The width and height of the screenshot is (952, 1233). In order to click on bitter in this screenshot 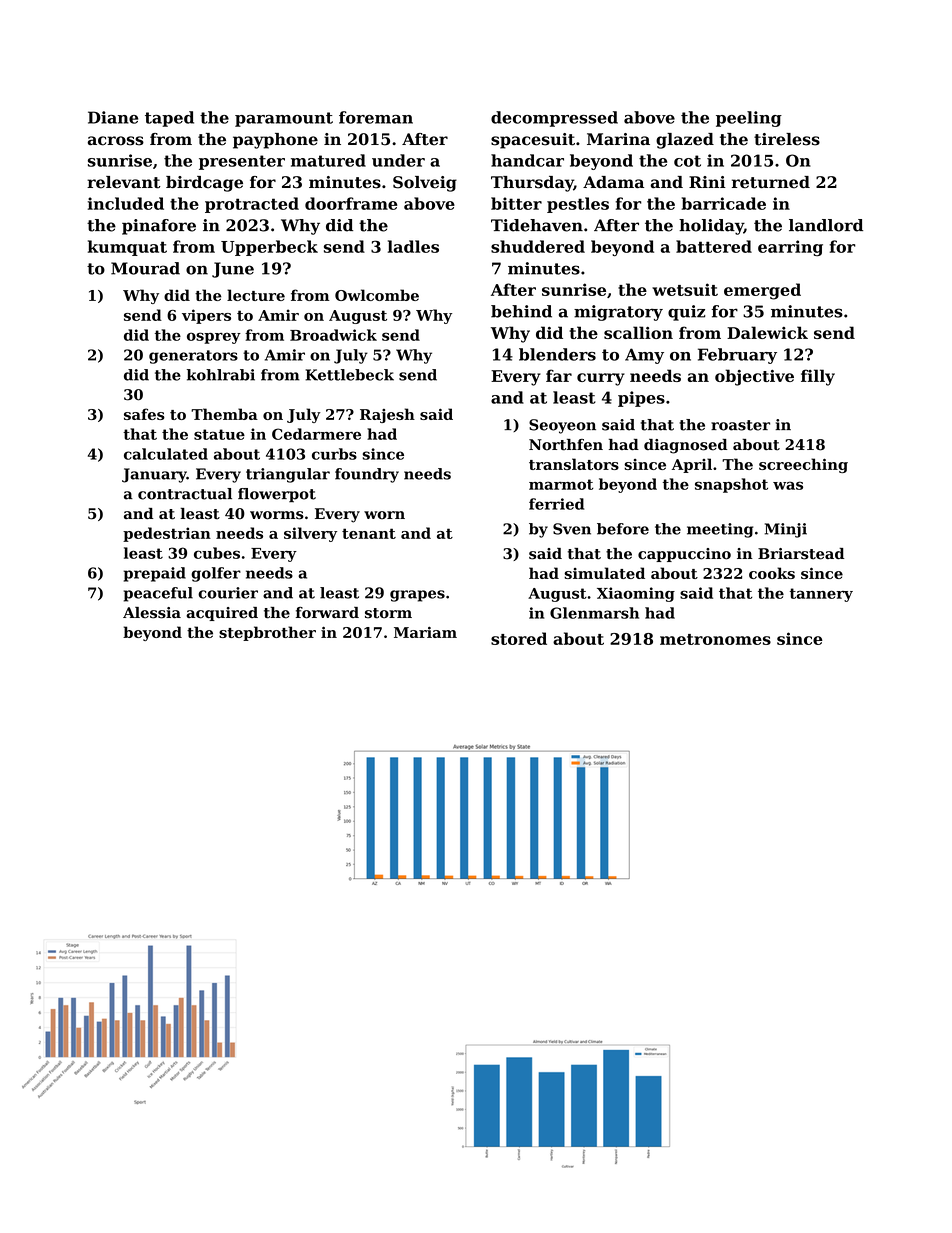, I will do `click(516, 203)`.
